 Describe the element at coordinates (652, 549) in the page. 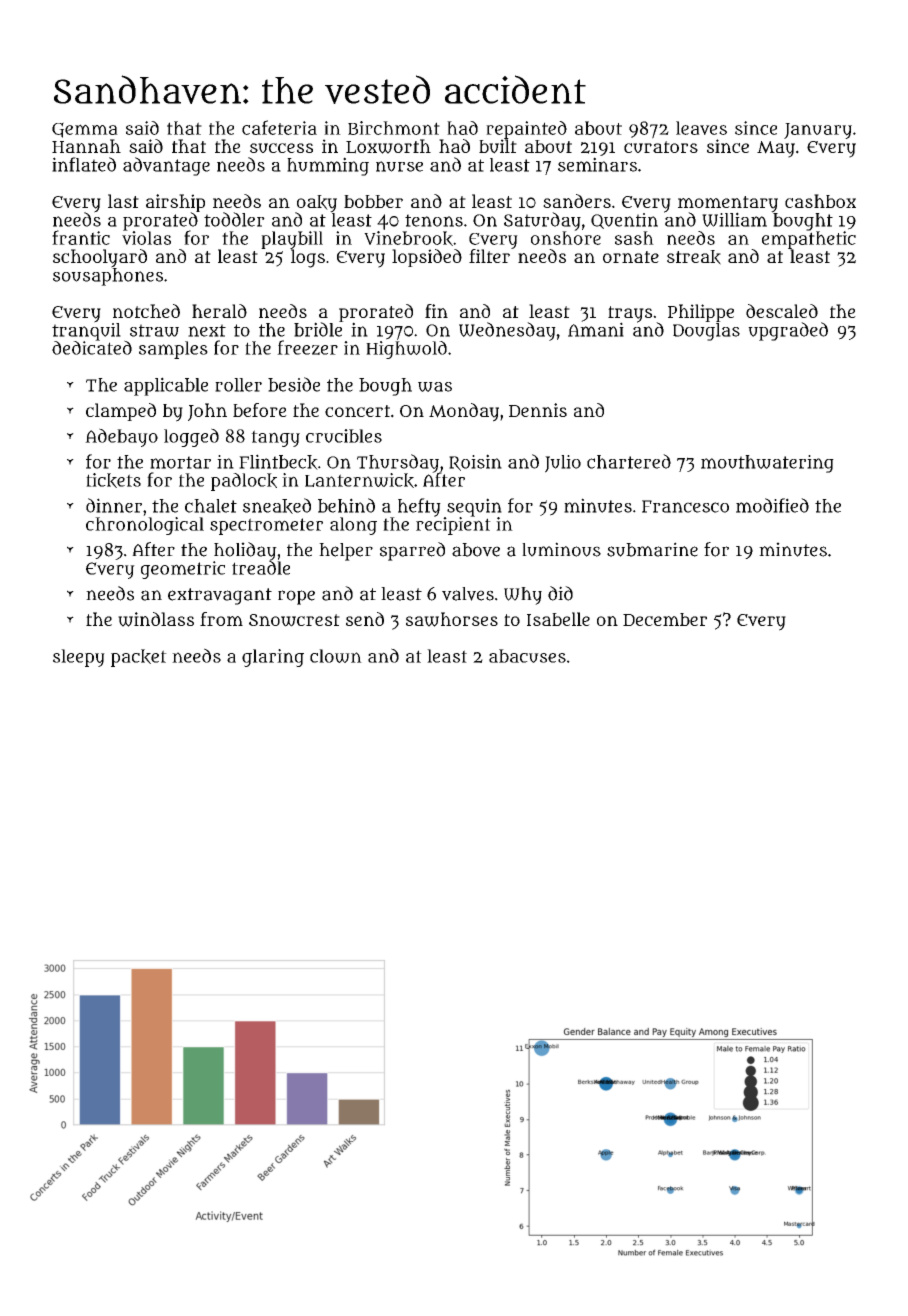

I see `submarine` at that location.
